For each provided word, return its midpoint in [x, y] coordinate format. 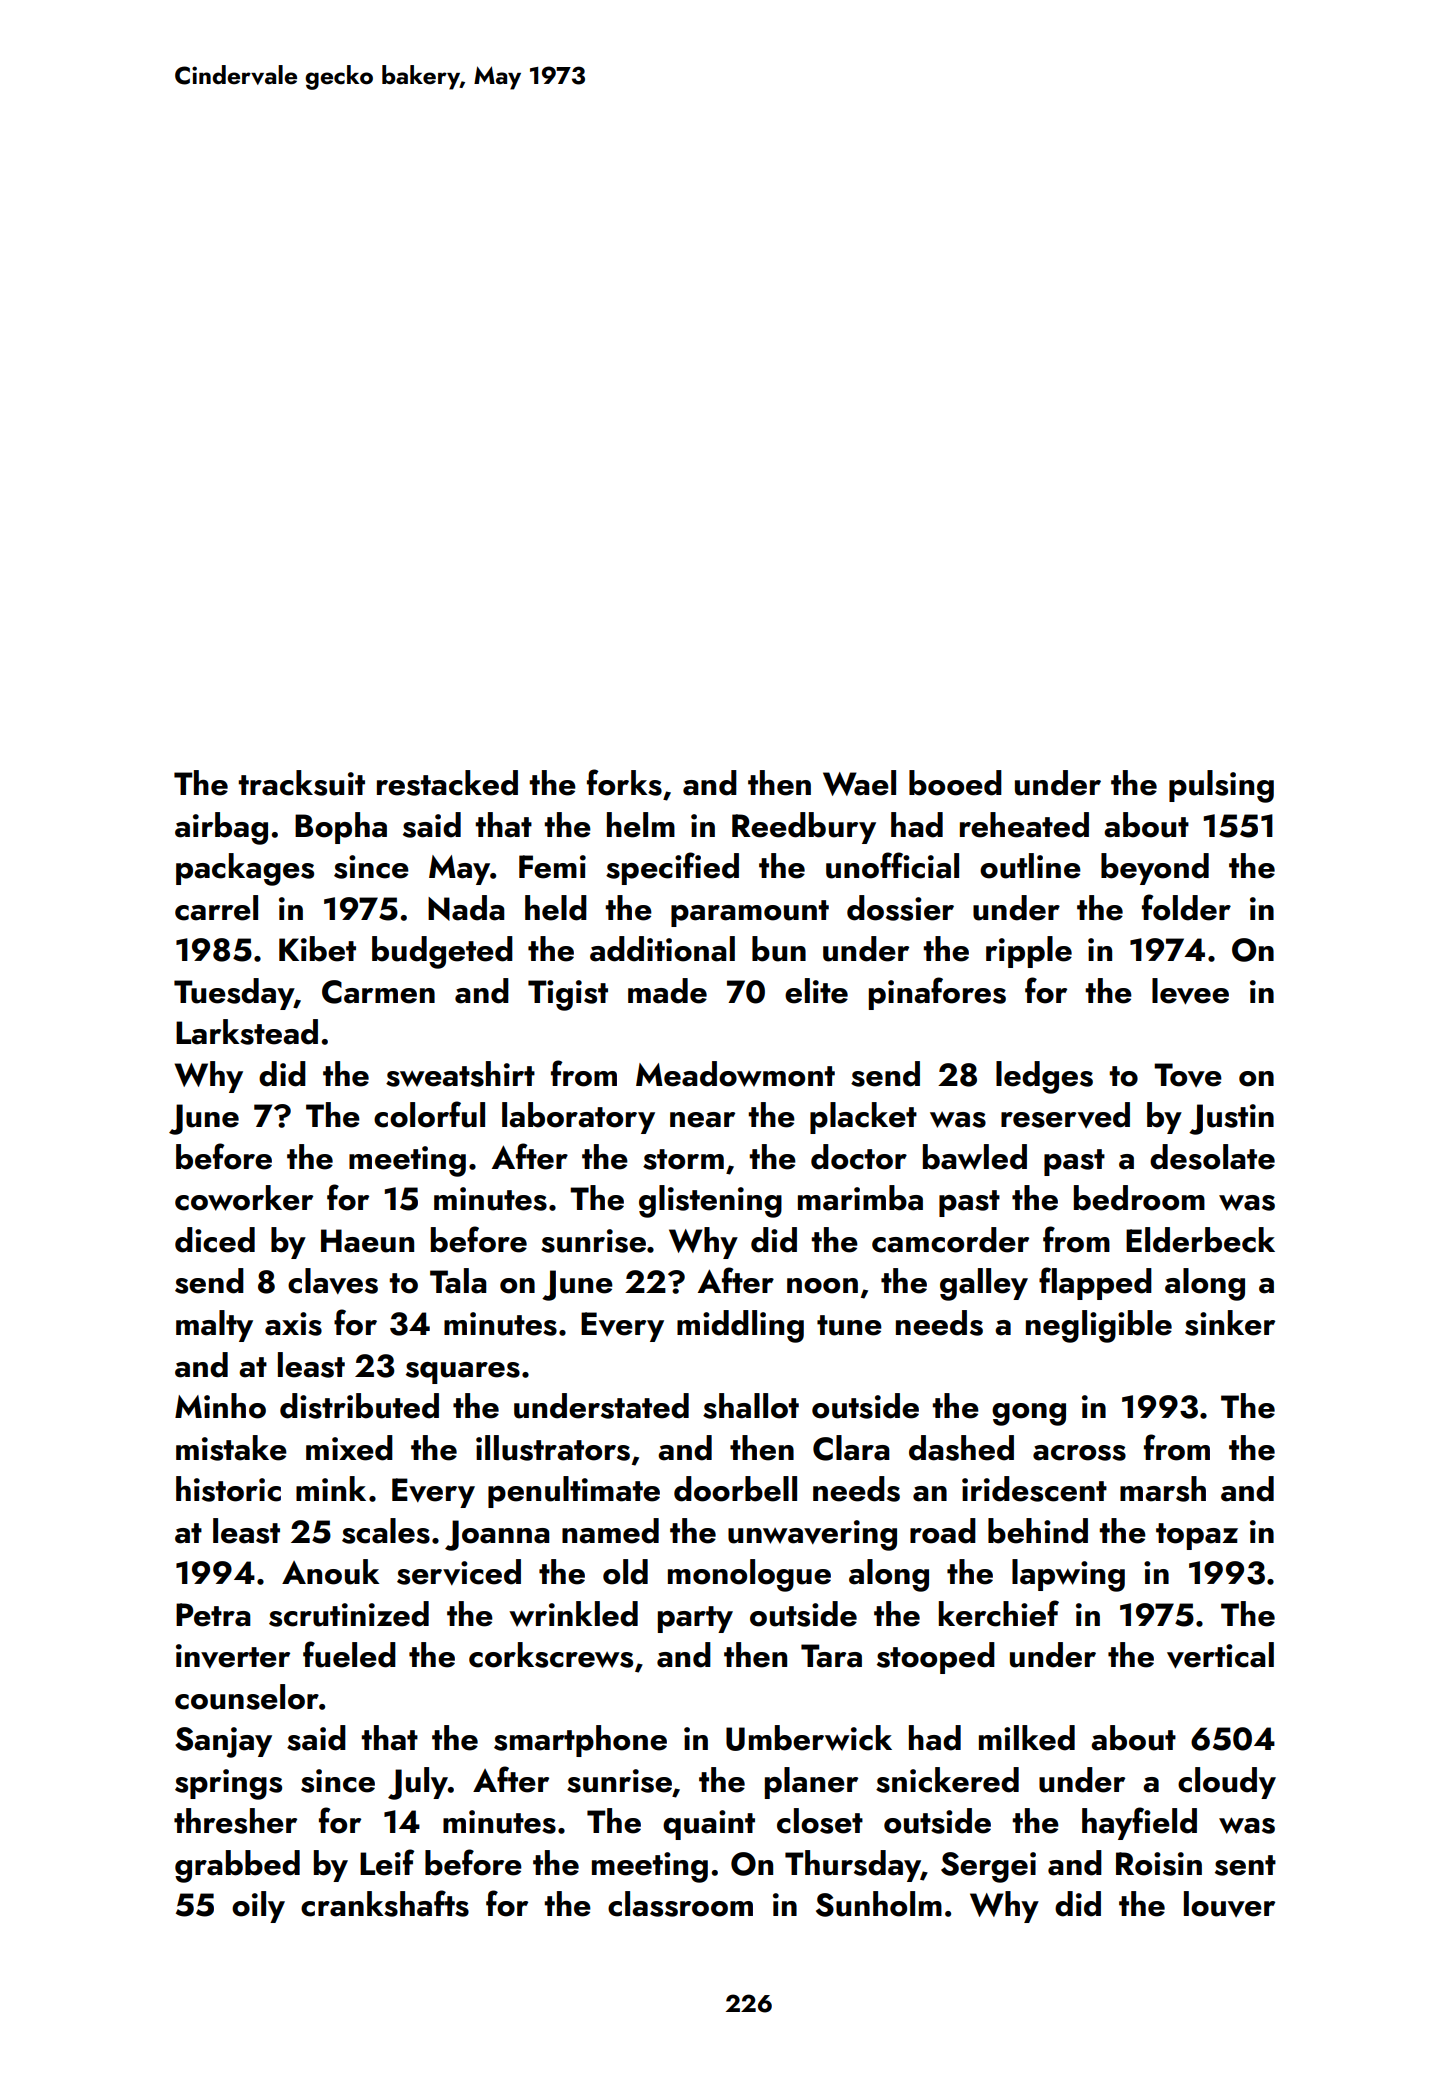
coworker [244, 1198]
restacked [447, 783]
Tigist [568, 995]
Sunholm [879, 1904]
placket [863, 1118]
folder [1186, 907]
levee [1190, 991]
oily [258, 1907]
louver [1229, 1904]
